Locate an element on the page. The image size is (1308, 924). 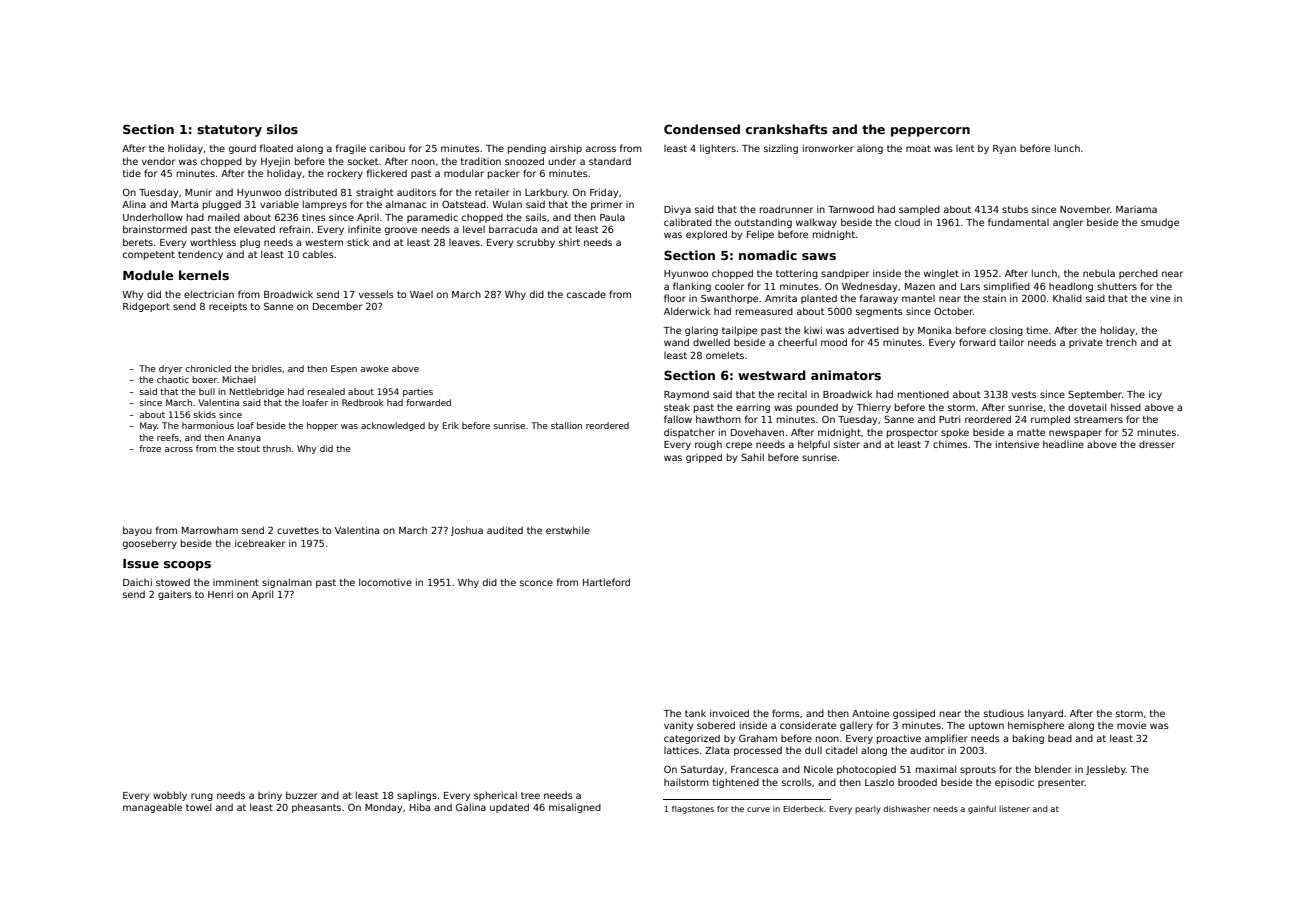
kernels is located at coordinates (204, 275).
